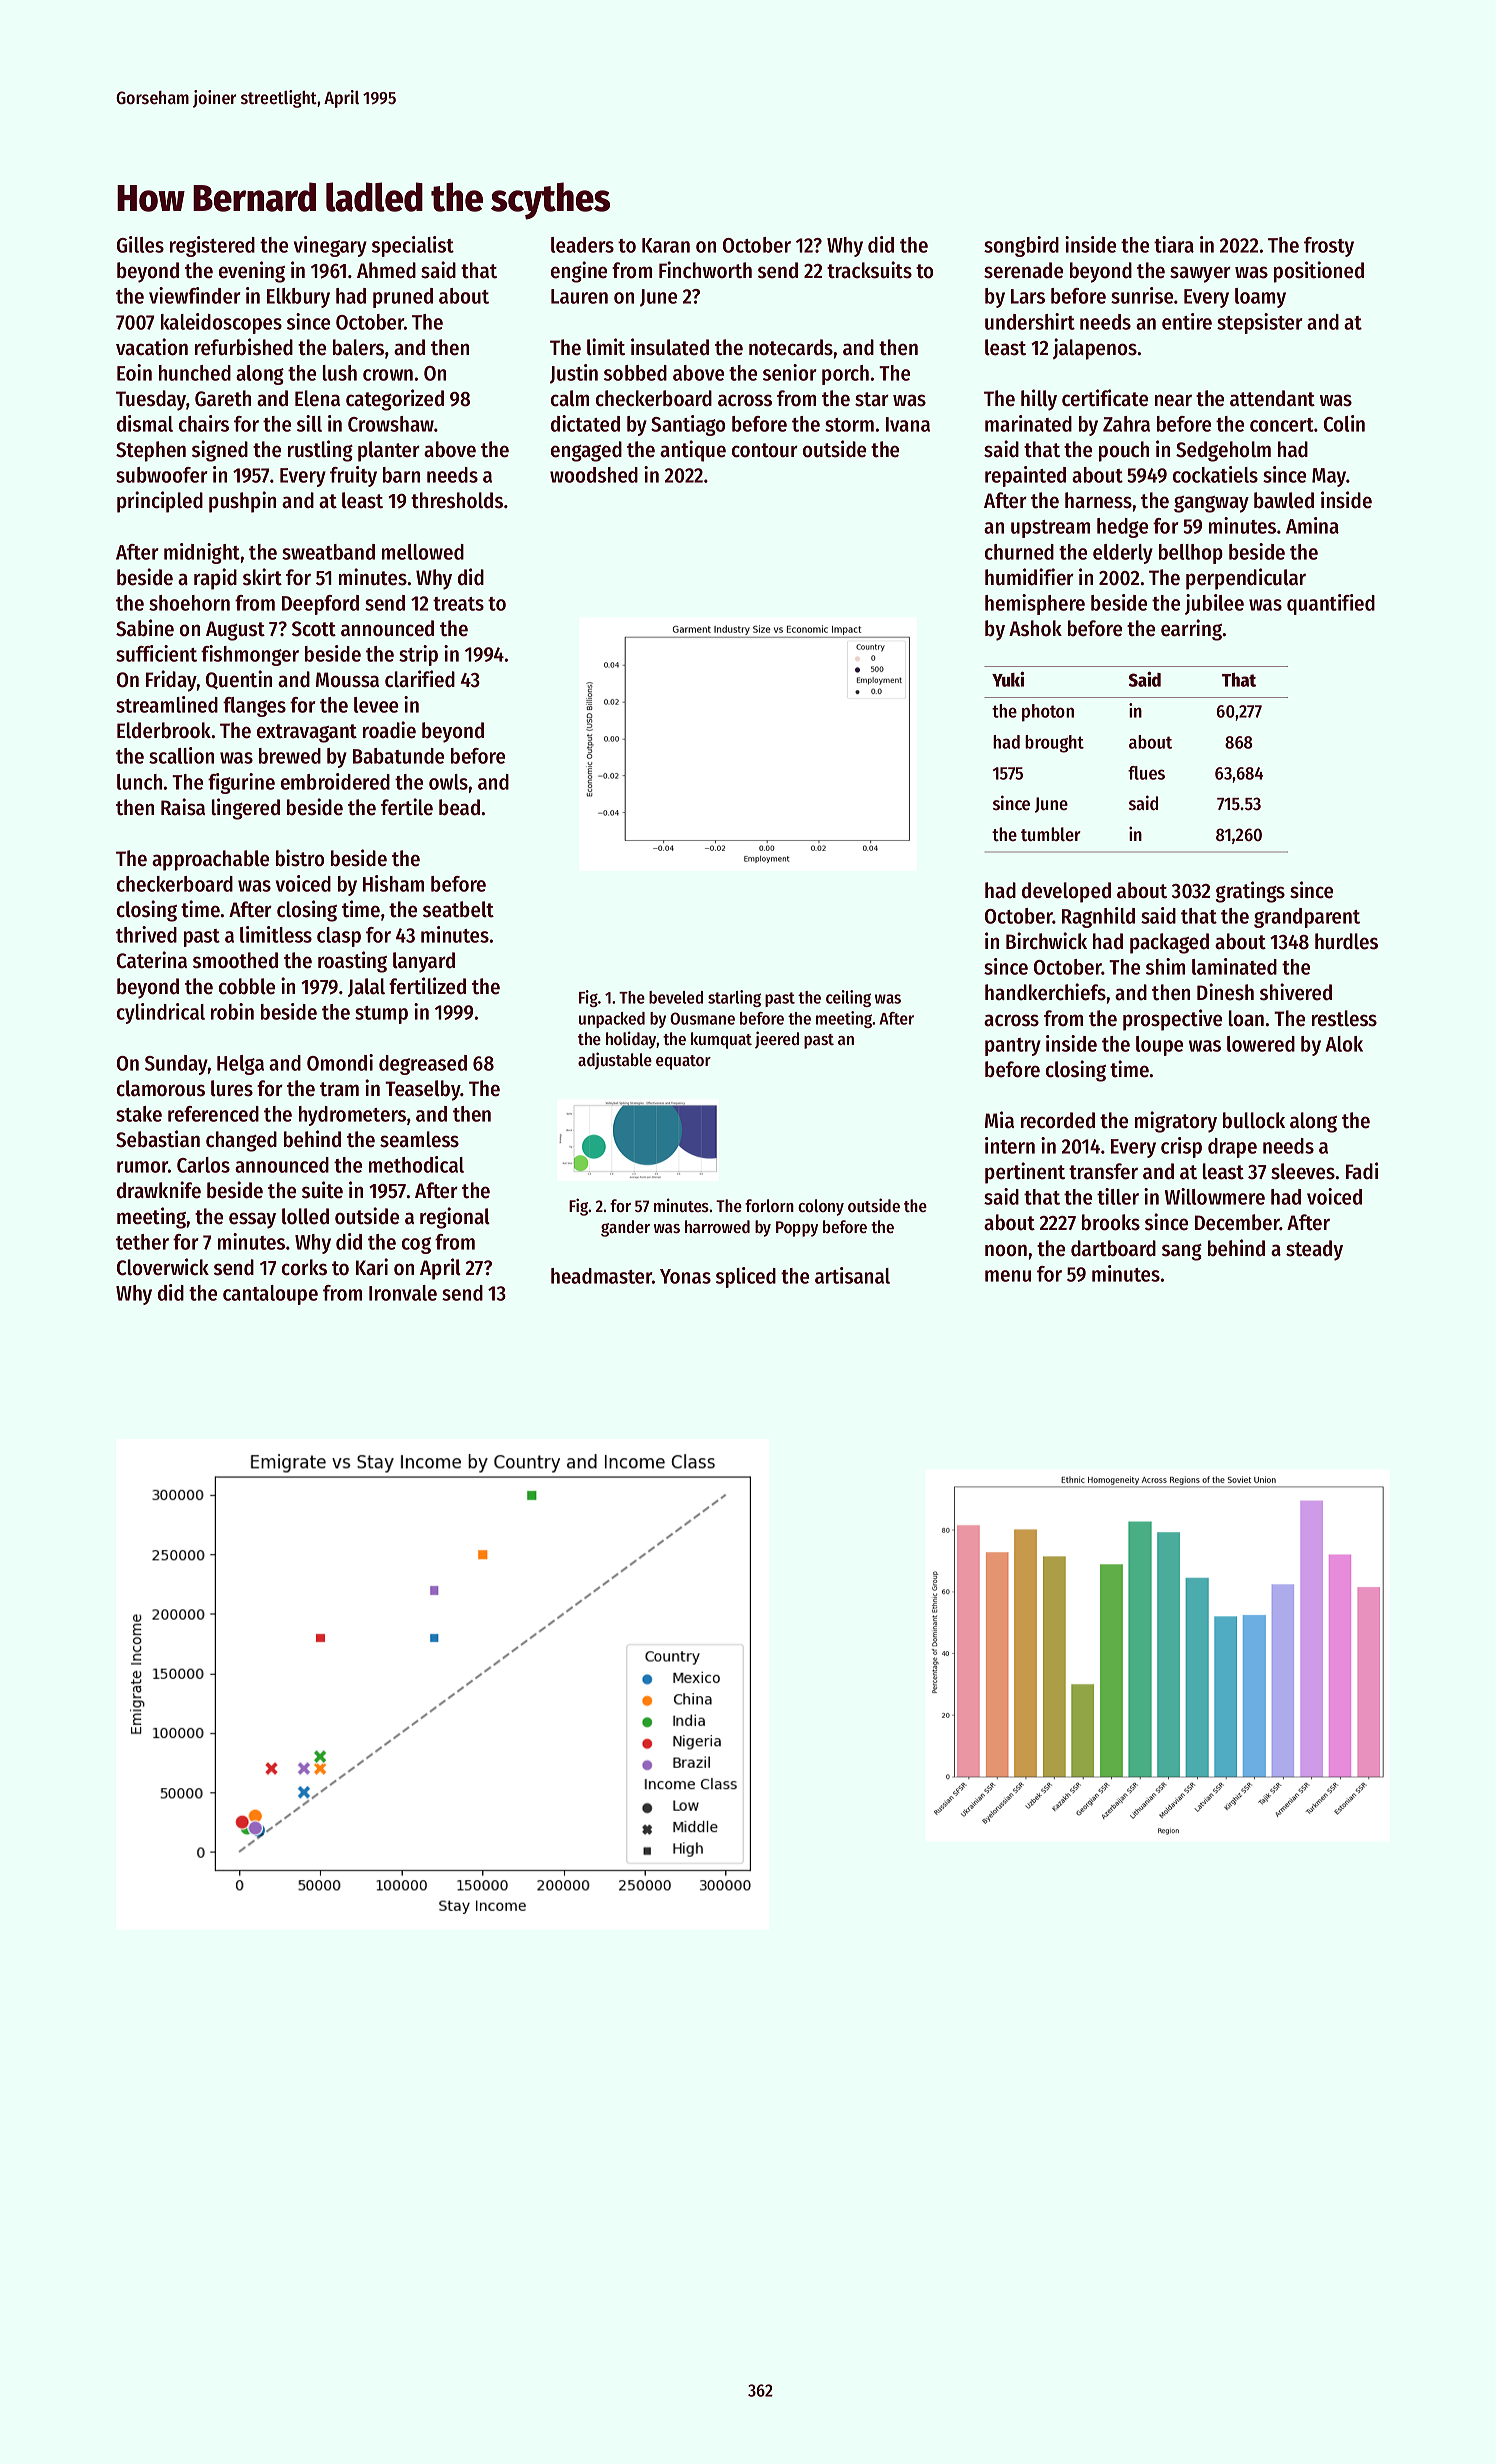  I want to click on ceiling, so click(848, 998).
